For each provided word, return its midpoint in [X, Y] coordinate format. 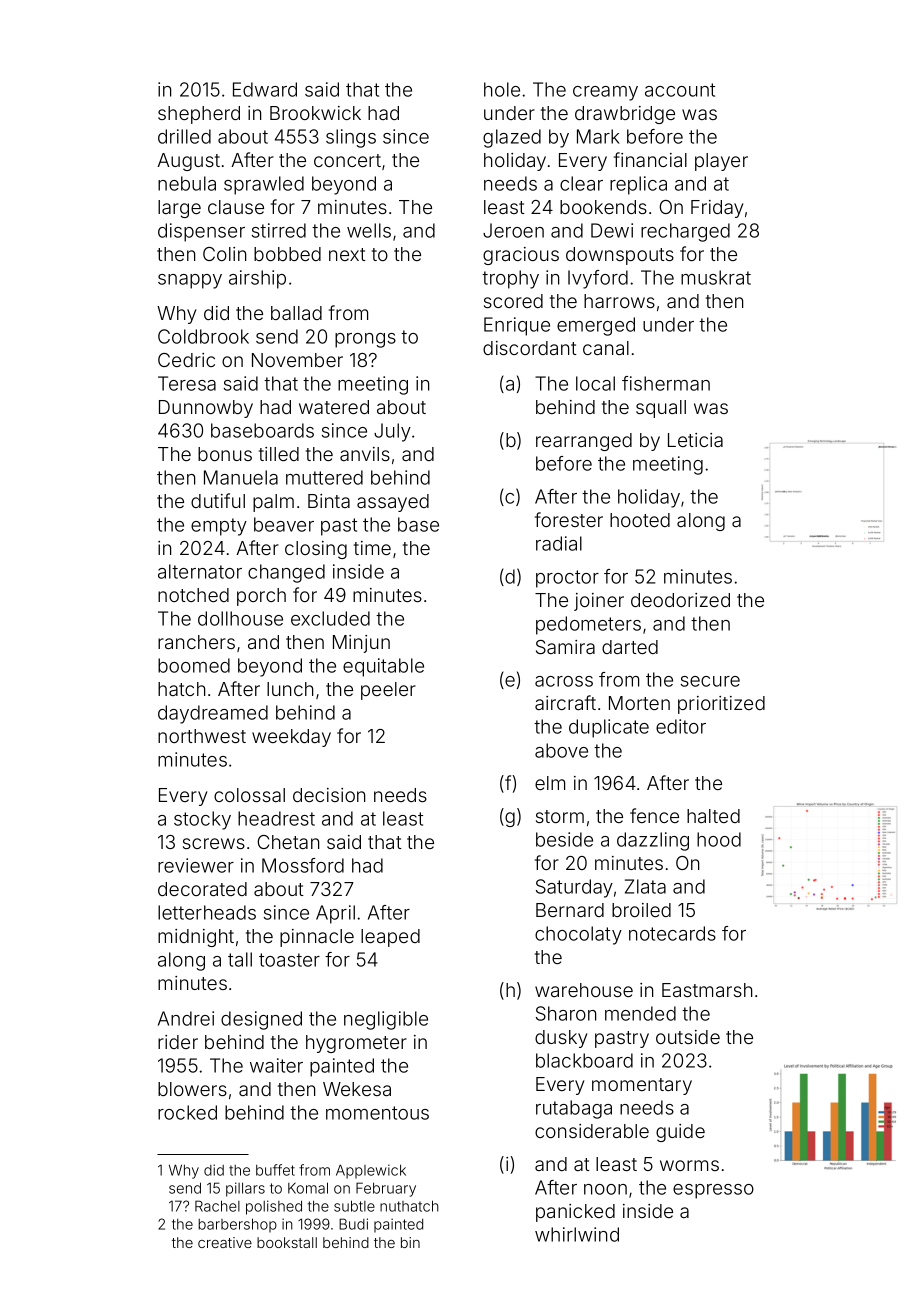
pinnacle [317, 938]
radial [559, 543]
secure [710, 681]
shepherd [199, 115]
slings [351, 138]
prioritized [721, 705]
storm [560, 816]
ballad [296, 313]
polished [274, 1207]
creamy [605, 93]
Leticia [695, 440]
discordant [530, 348]
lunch [290, 689]
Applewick [371, 1171]
